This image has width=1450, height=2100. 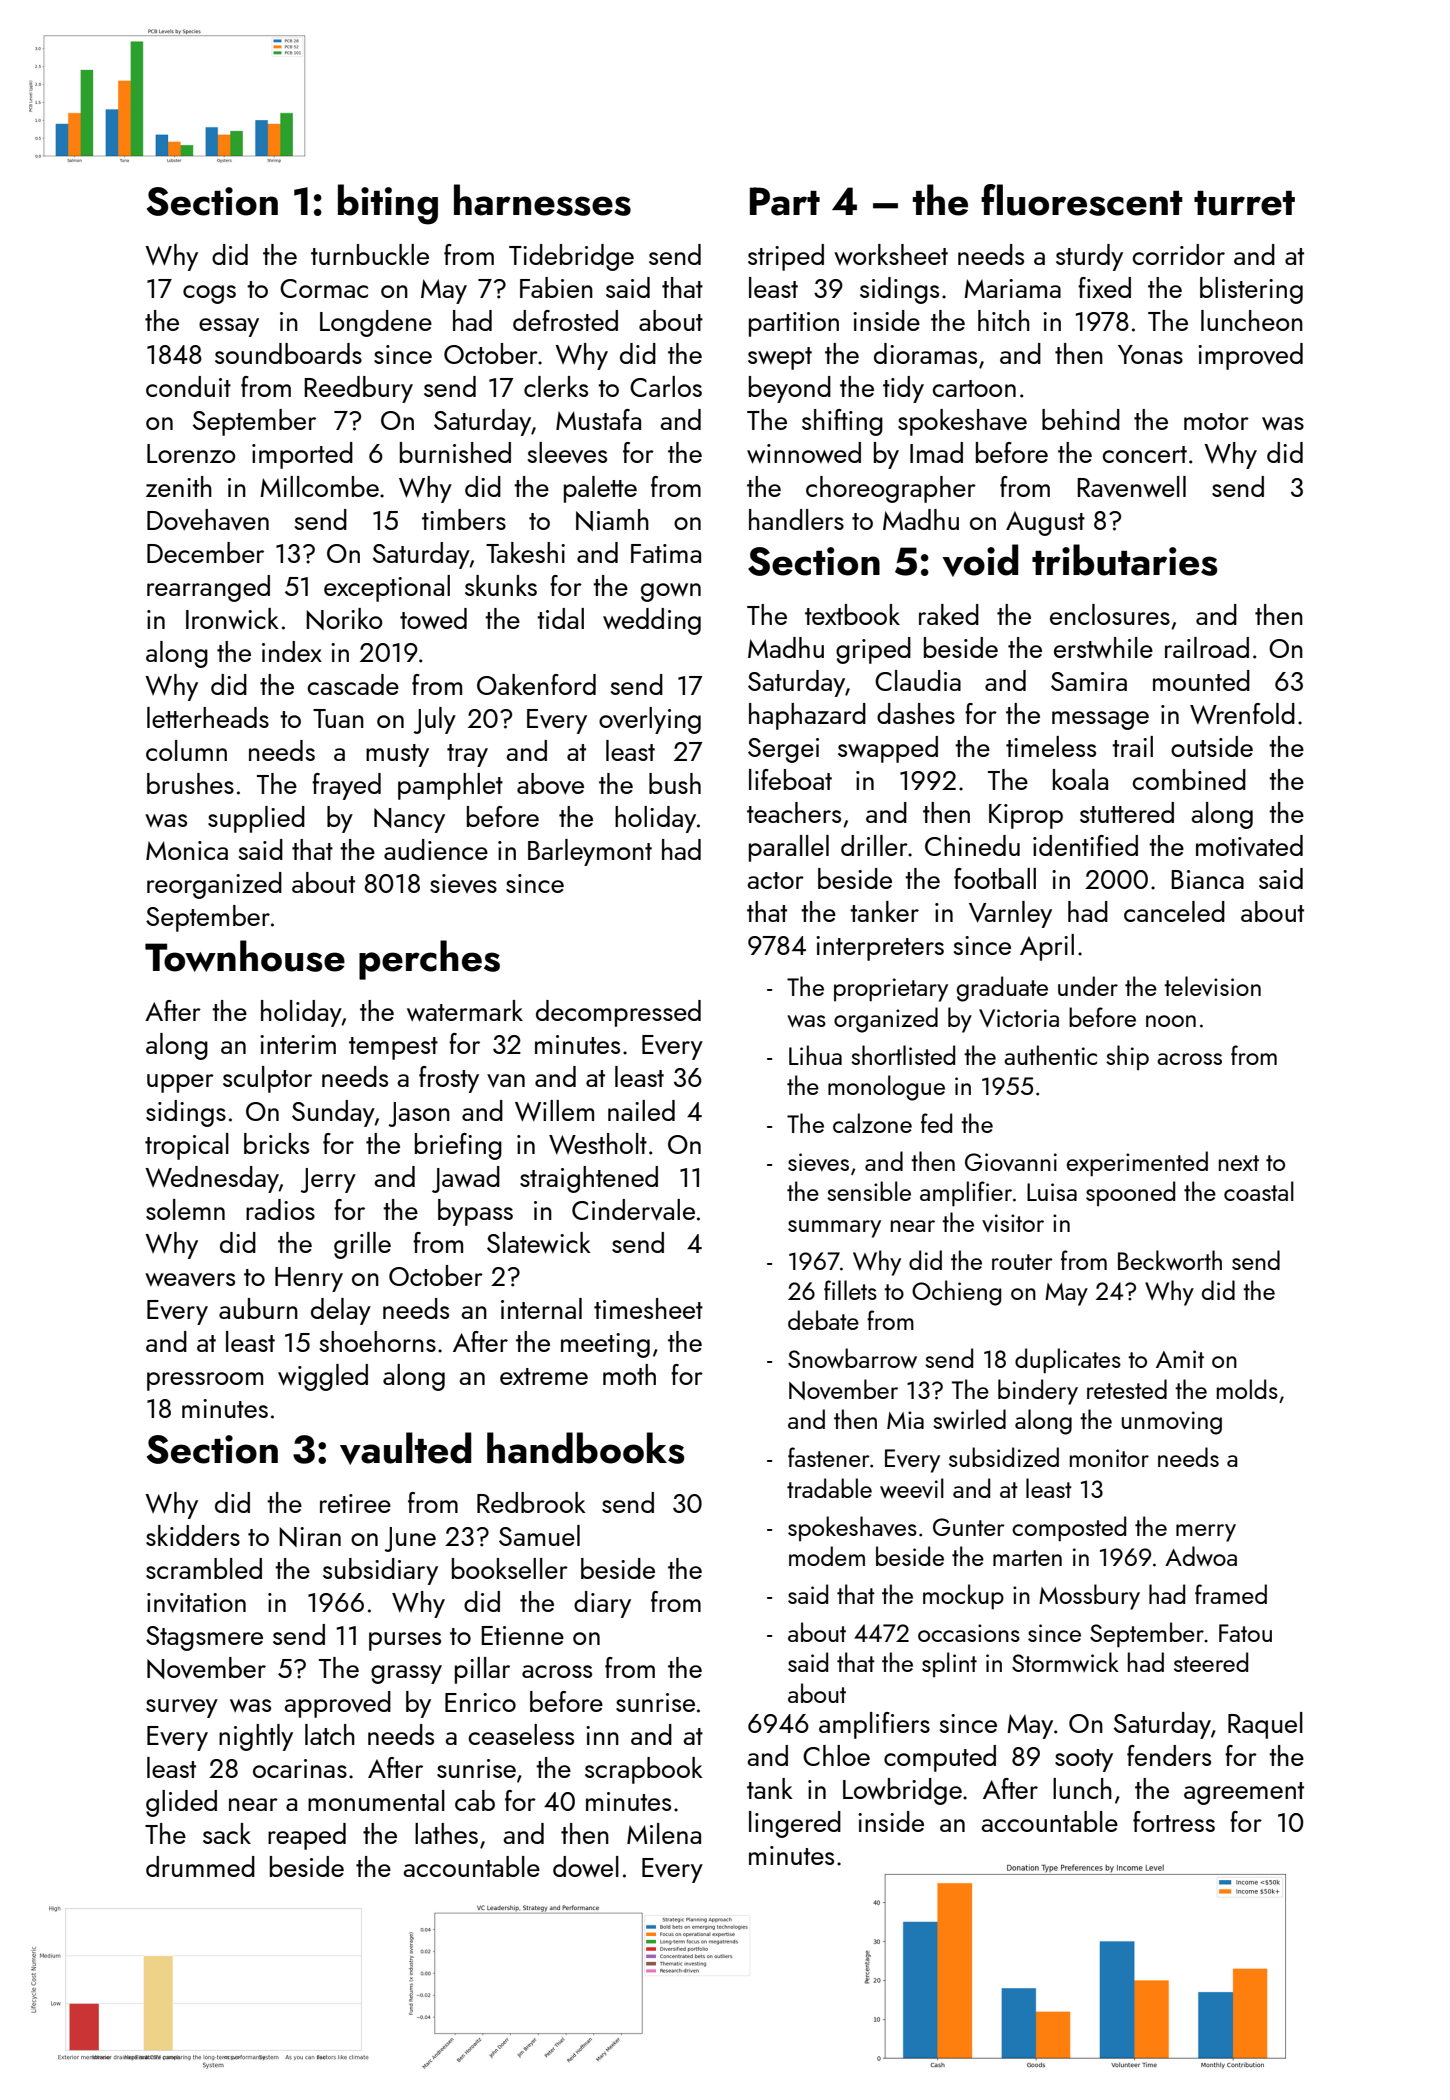 I want to click on drummed, so click(x=200, y=1866).
